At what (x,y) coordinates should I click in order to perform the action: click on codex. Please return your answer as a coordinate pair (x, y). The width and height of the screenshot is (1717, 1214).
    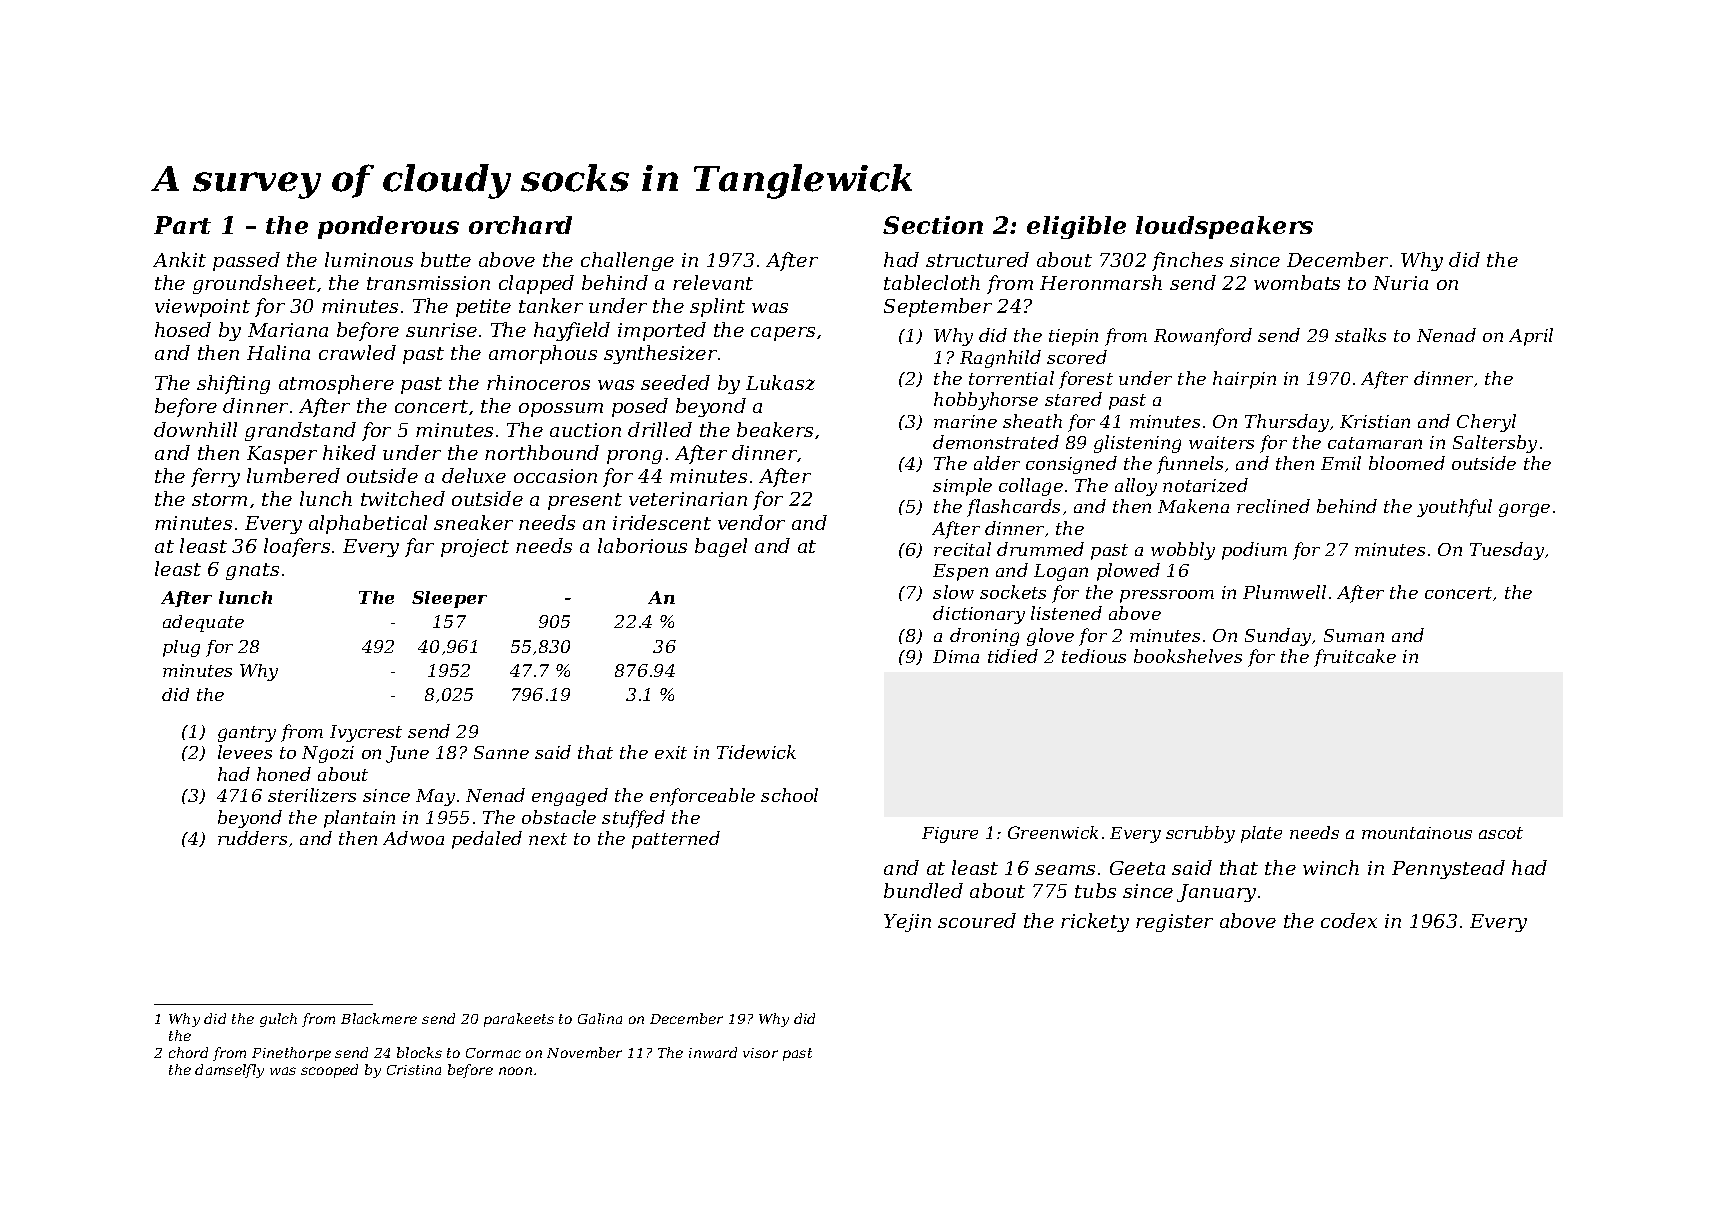
    Looking at the image, I should click on (1349, 920).
